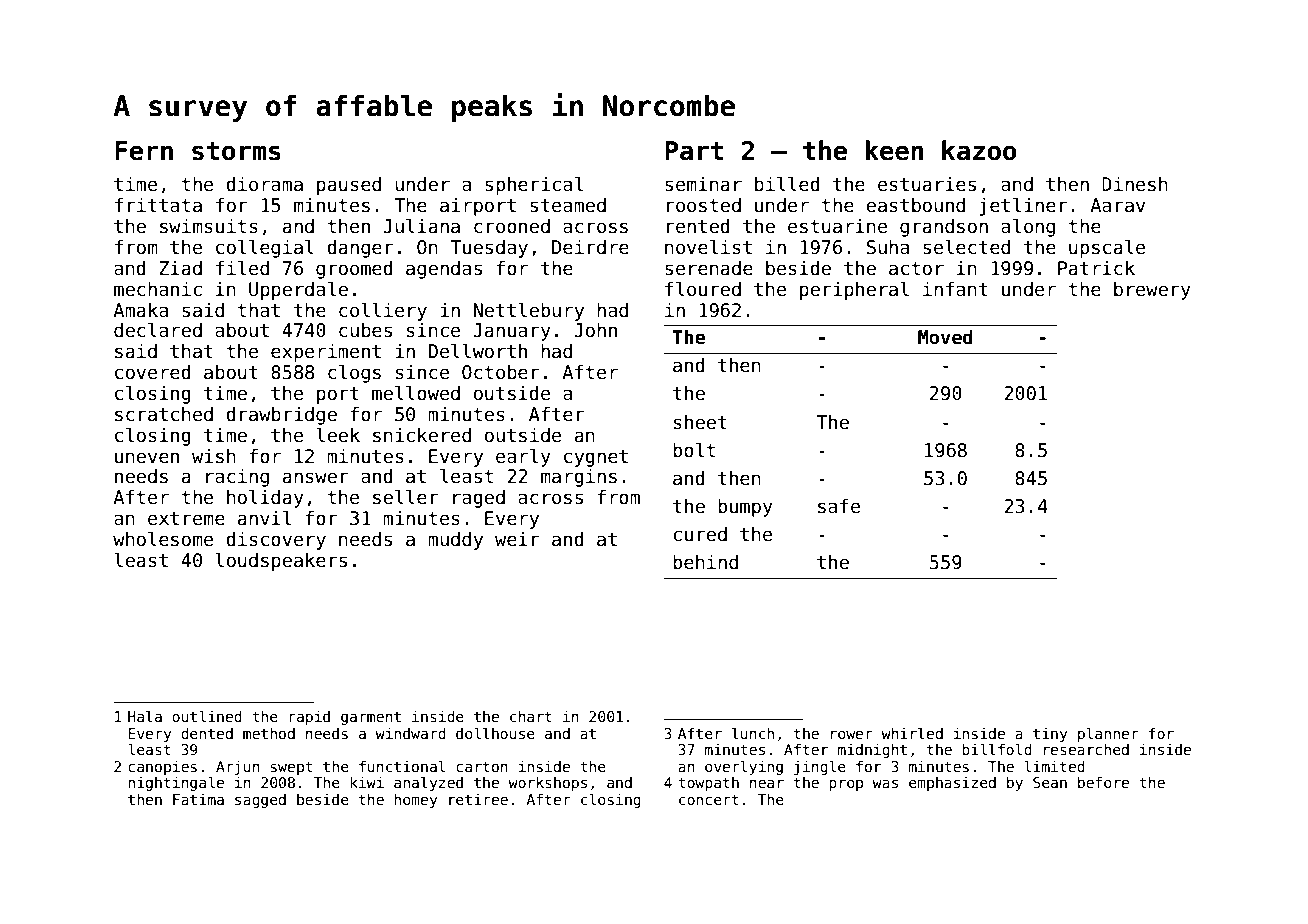 The width and height of the screenshot is (1308, 924). Describe the element at coordinates (534, 185) in the screenshot. I see `spherical` at that location.
